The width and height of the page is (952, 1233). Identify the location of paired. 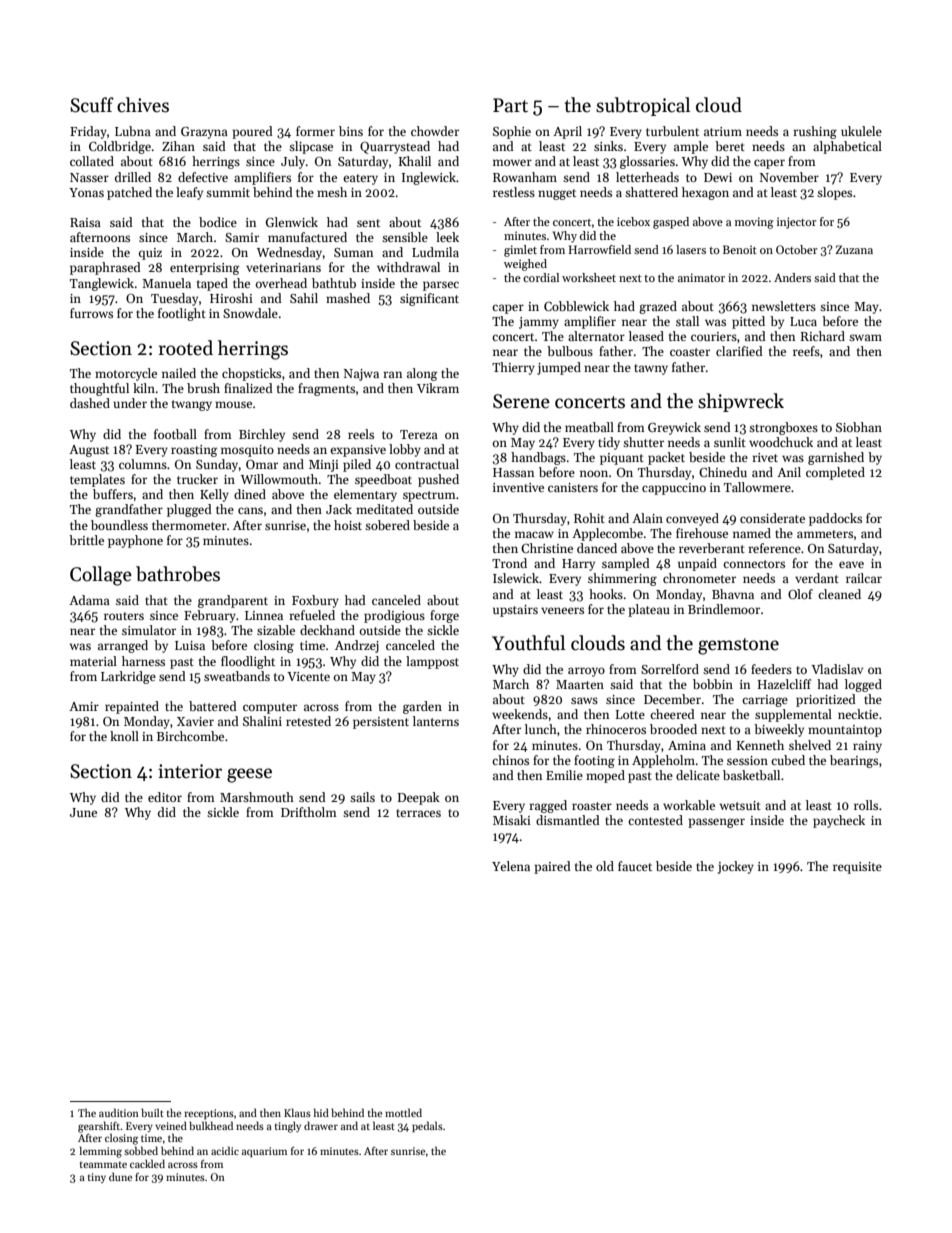
(552, 867).
